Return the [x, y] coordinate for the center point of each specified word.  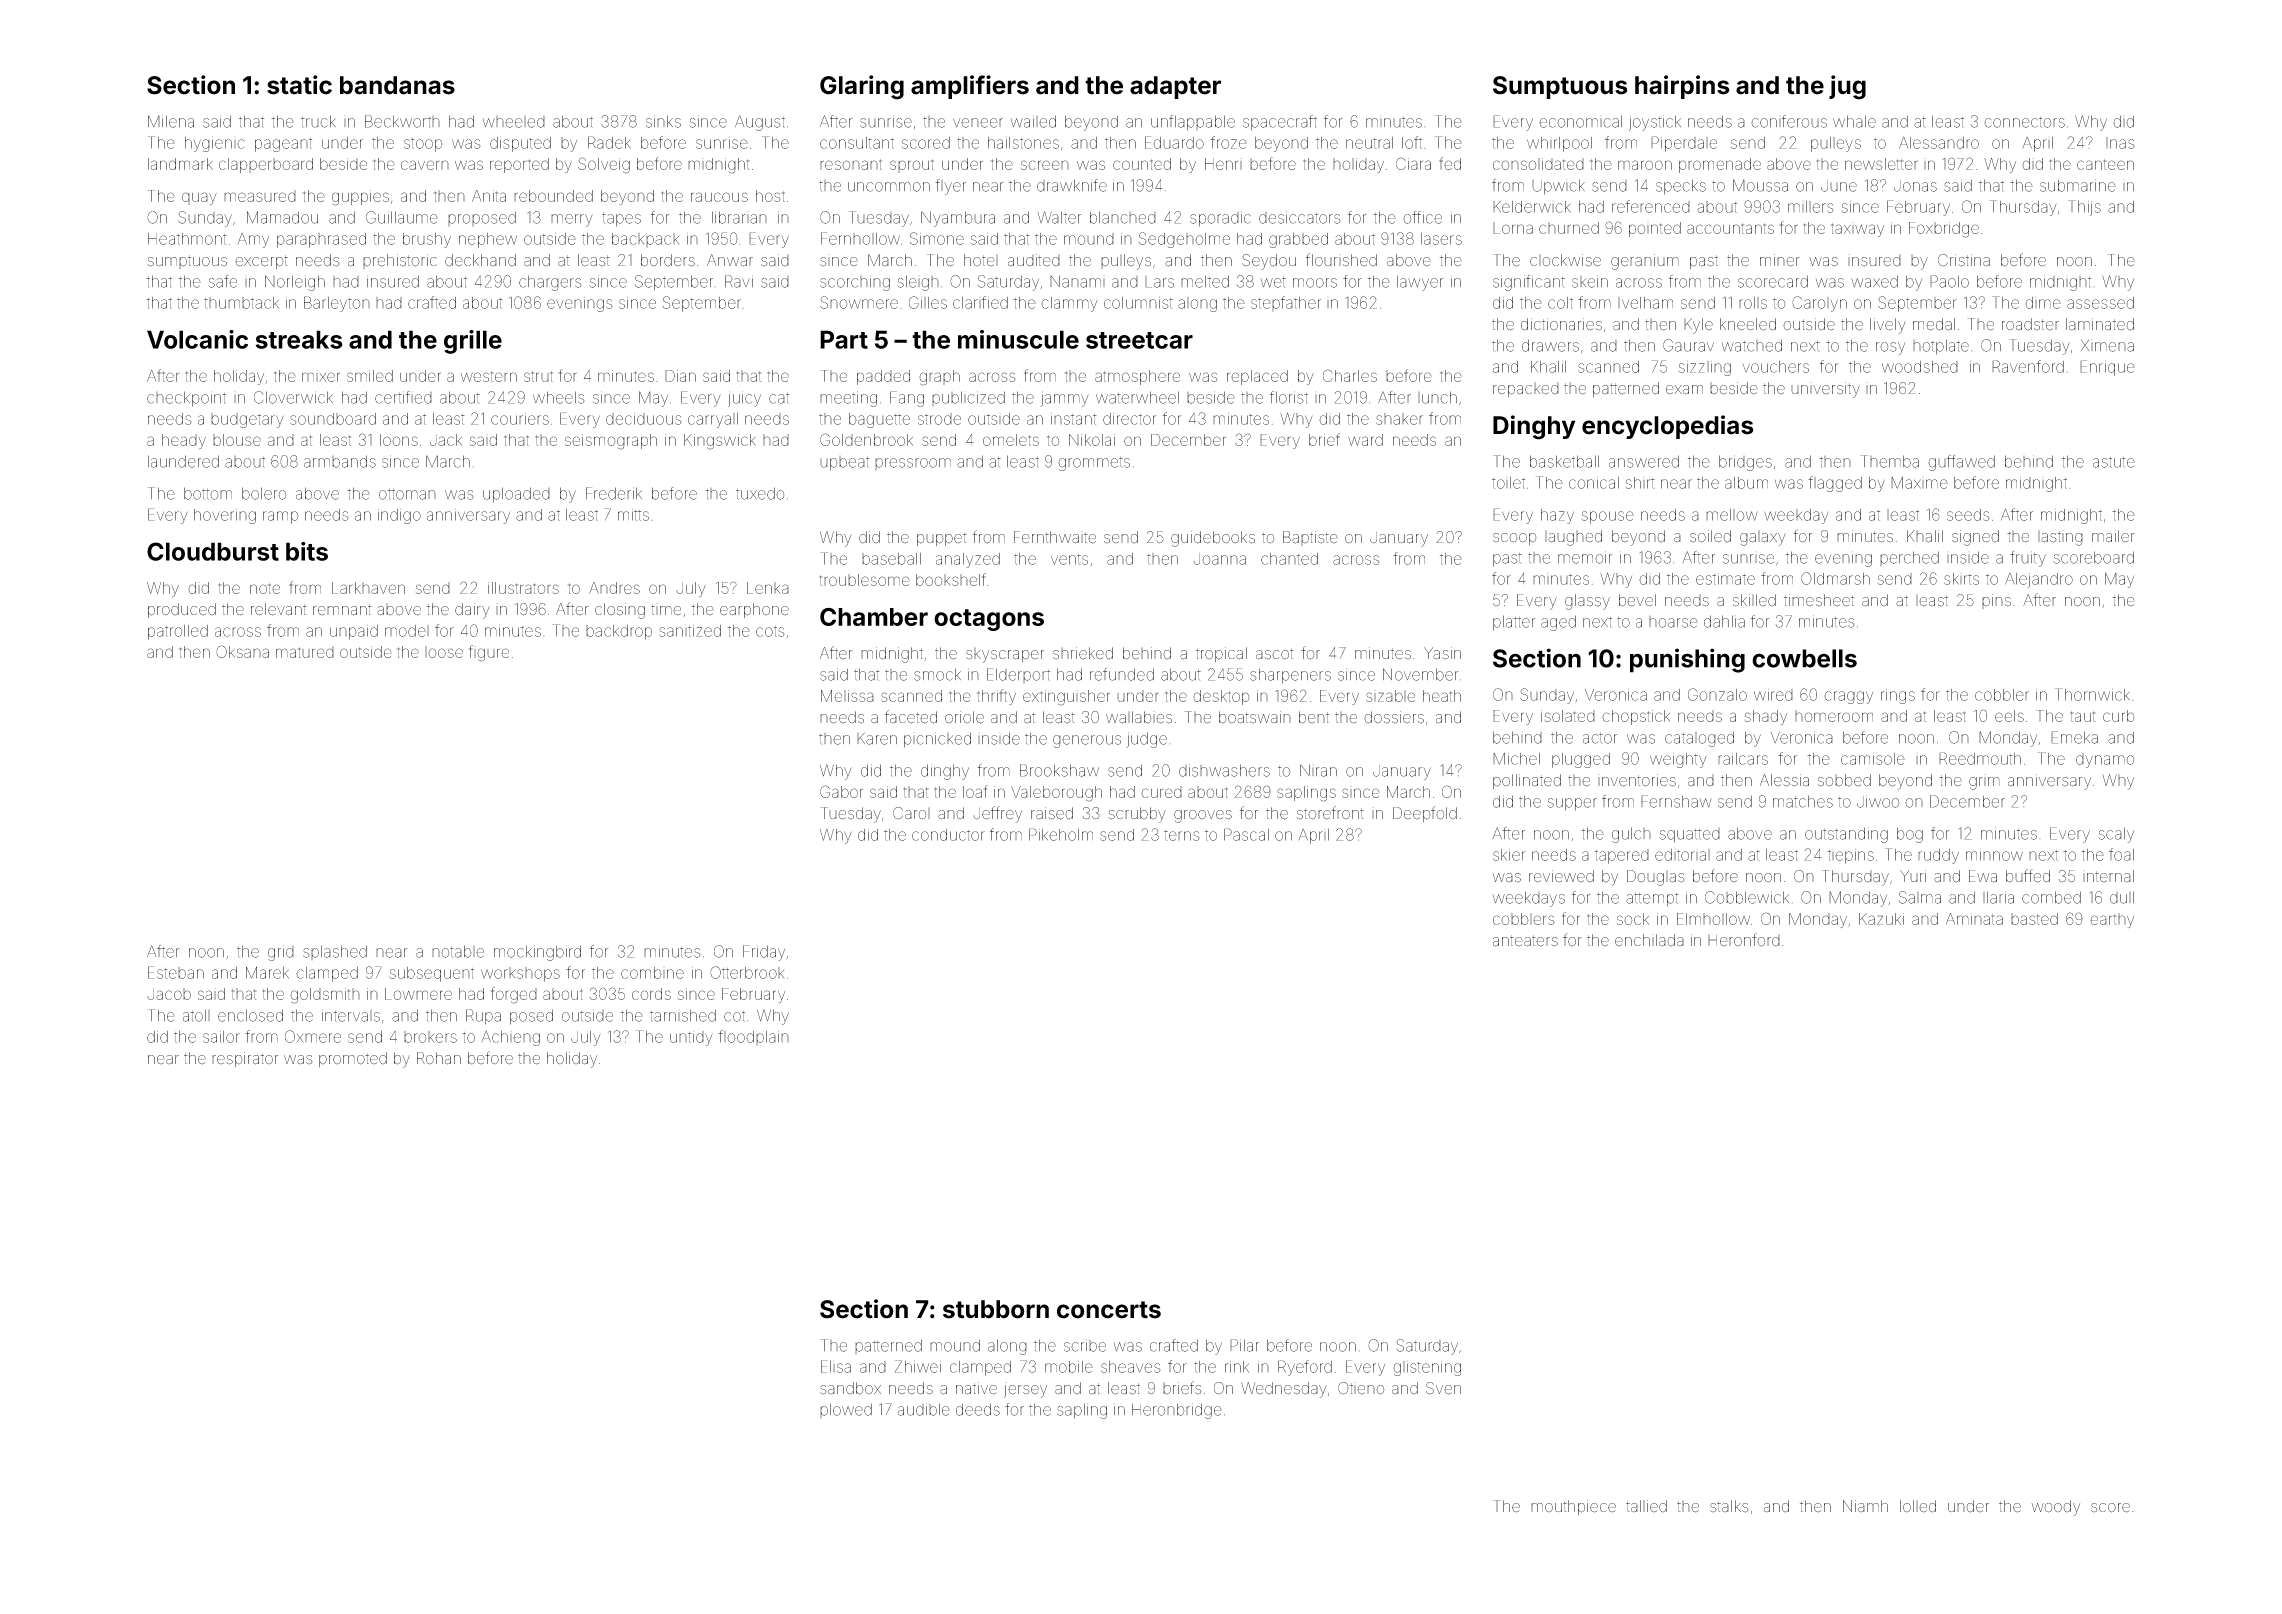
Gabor [841, 791]
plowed [846, 1410]
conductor [948, 835]
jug [1847, 87]
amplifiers [970, 87]
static [299, 85]
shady [1766, 717]
